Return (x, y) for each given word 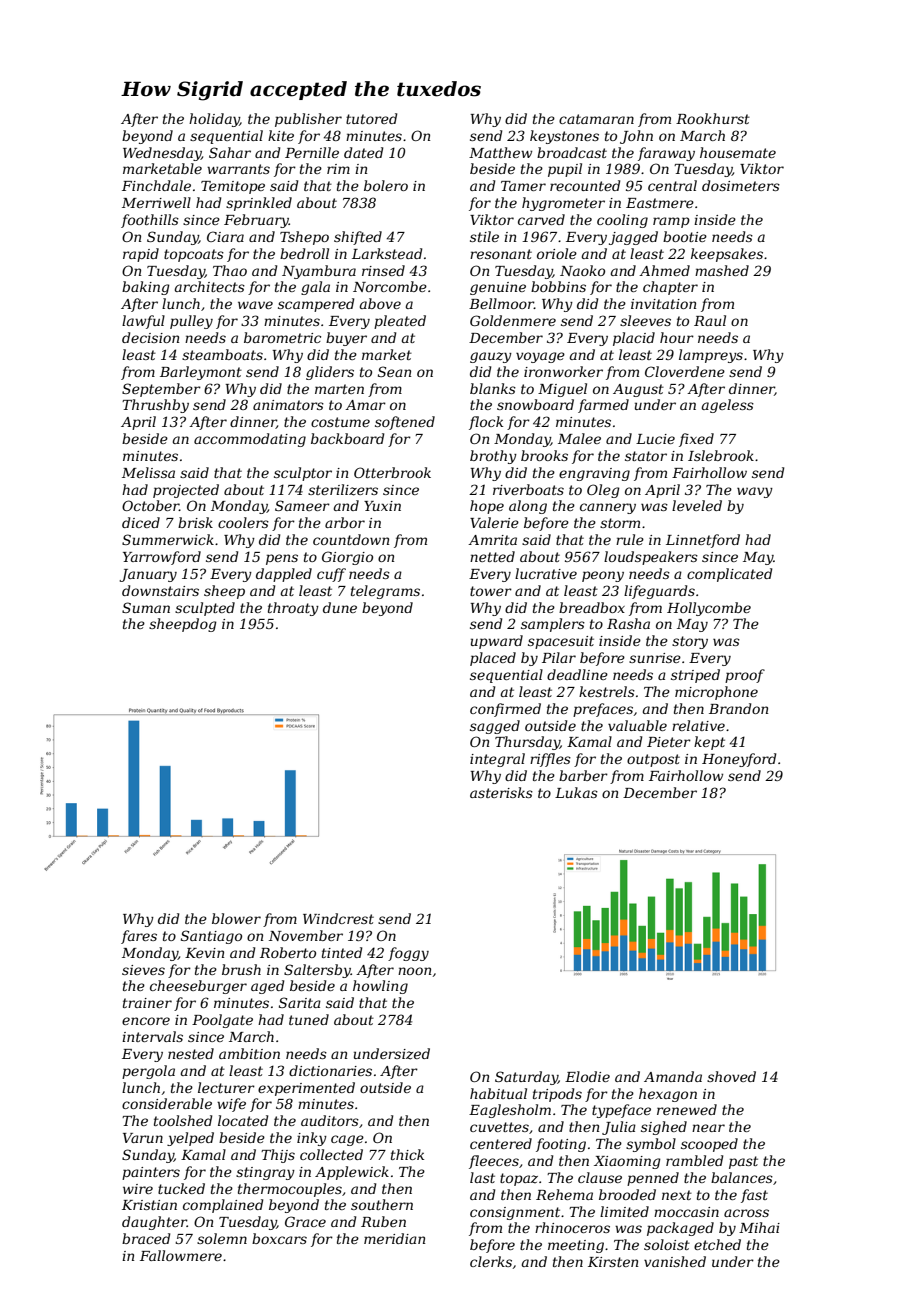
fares (139, 937)
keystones (564, 137)
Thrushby (155, 406)
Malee (579, 438)
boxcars (279, 1238)
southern (382, 1204)
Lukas (576, 792)
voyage (540, 357)
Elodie (587, 1076)
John (636, 137)
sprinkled (259, 204)
